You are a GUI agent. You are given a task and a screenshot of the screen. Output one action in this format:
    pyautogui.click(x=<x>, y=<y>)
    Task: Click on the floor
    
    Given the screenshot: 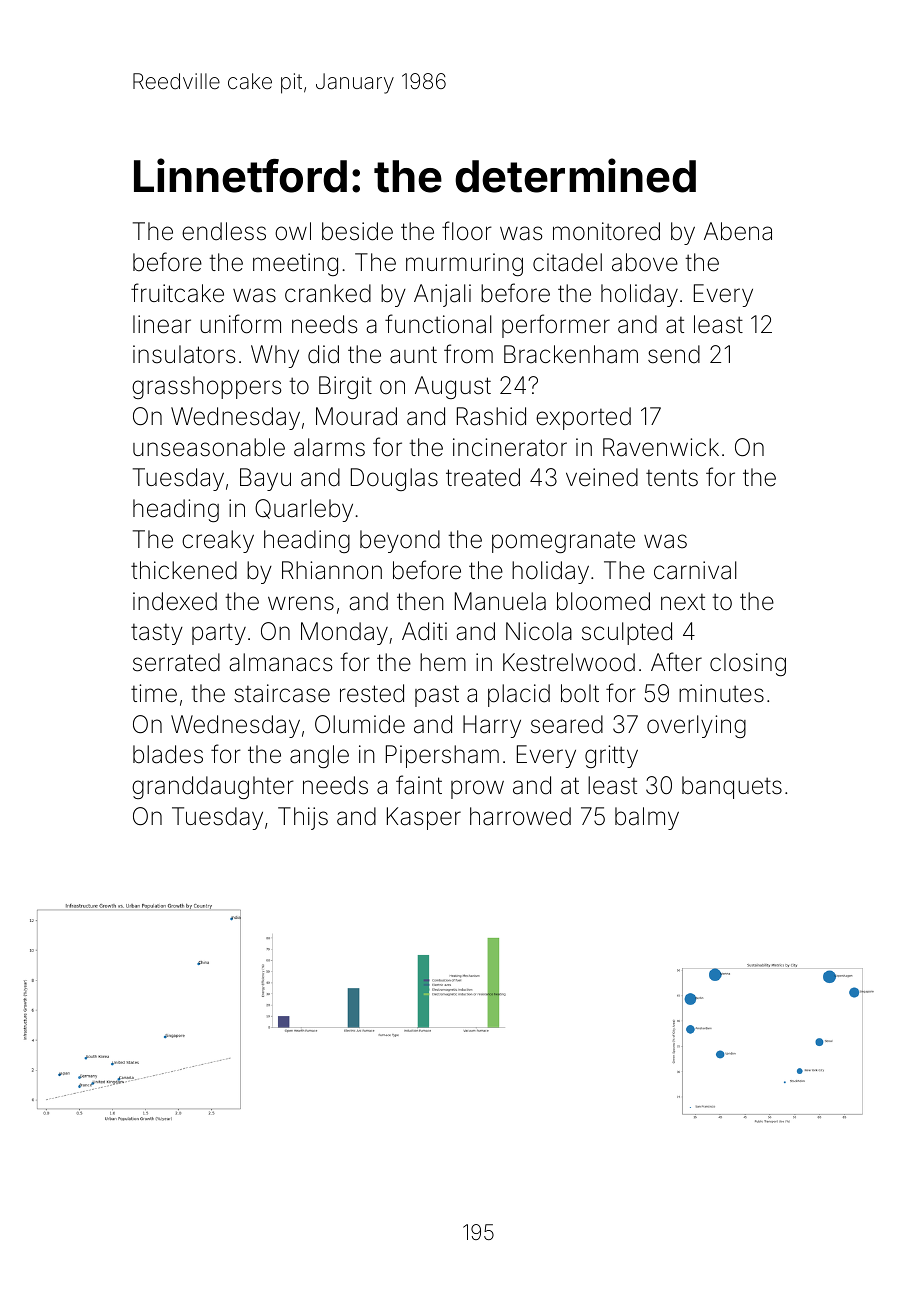 What is the action you would take?
    pyautogui.click(x=467, y=231)
